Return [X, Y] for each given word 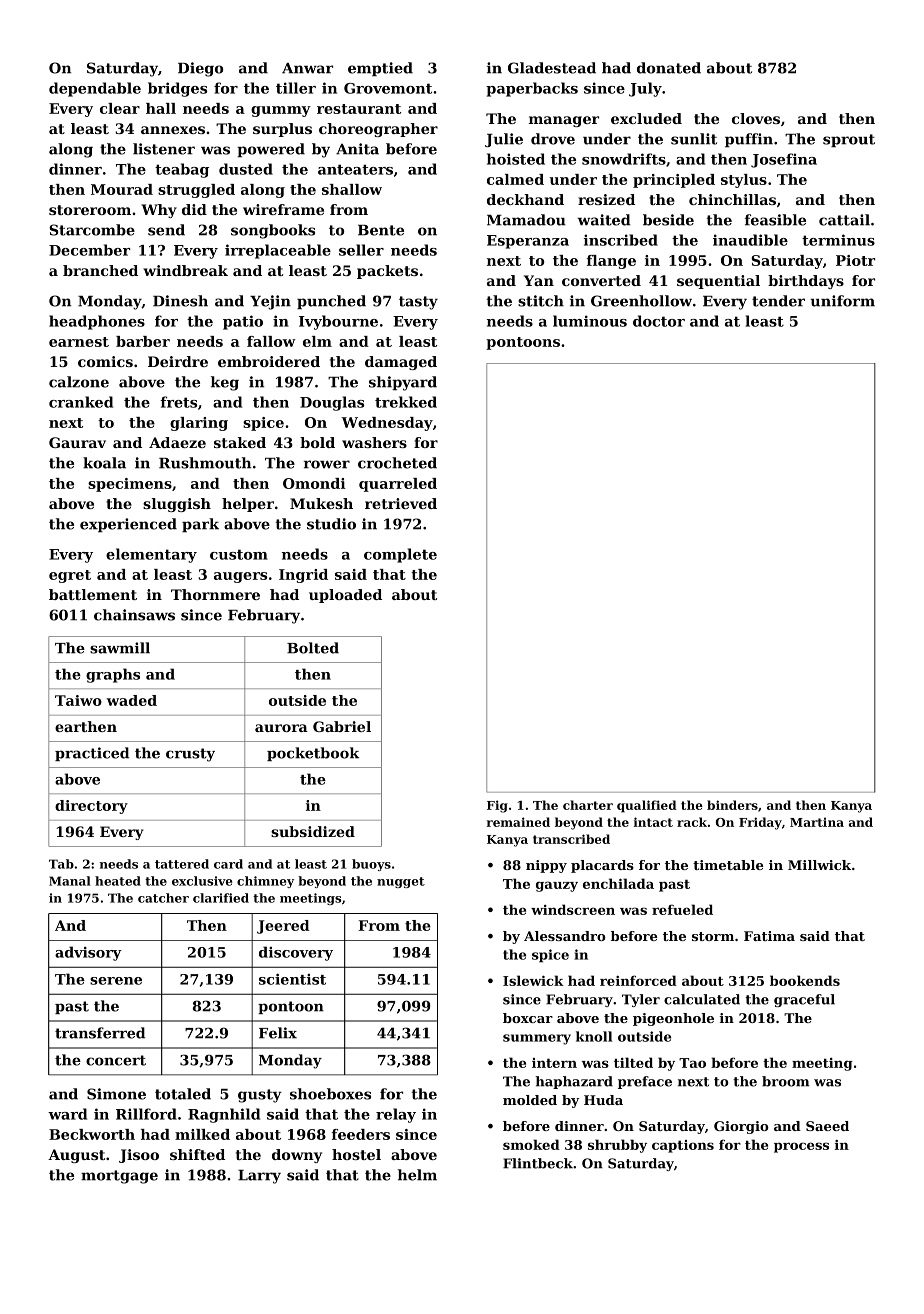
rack [692, 822]
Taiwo [78, 700]
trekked [406, 402]
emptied [380, 69]
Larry [259, 1177]
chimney [265, 882]
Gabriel [342, 726]
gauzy [557, 886]
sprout [849, 140]
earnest [79, 342]
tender [778, 301]
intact [653, 822]
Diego [200, 69]
